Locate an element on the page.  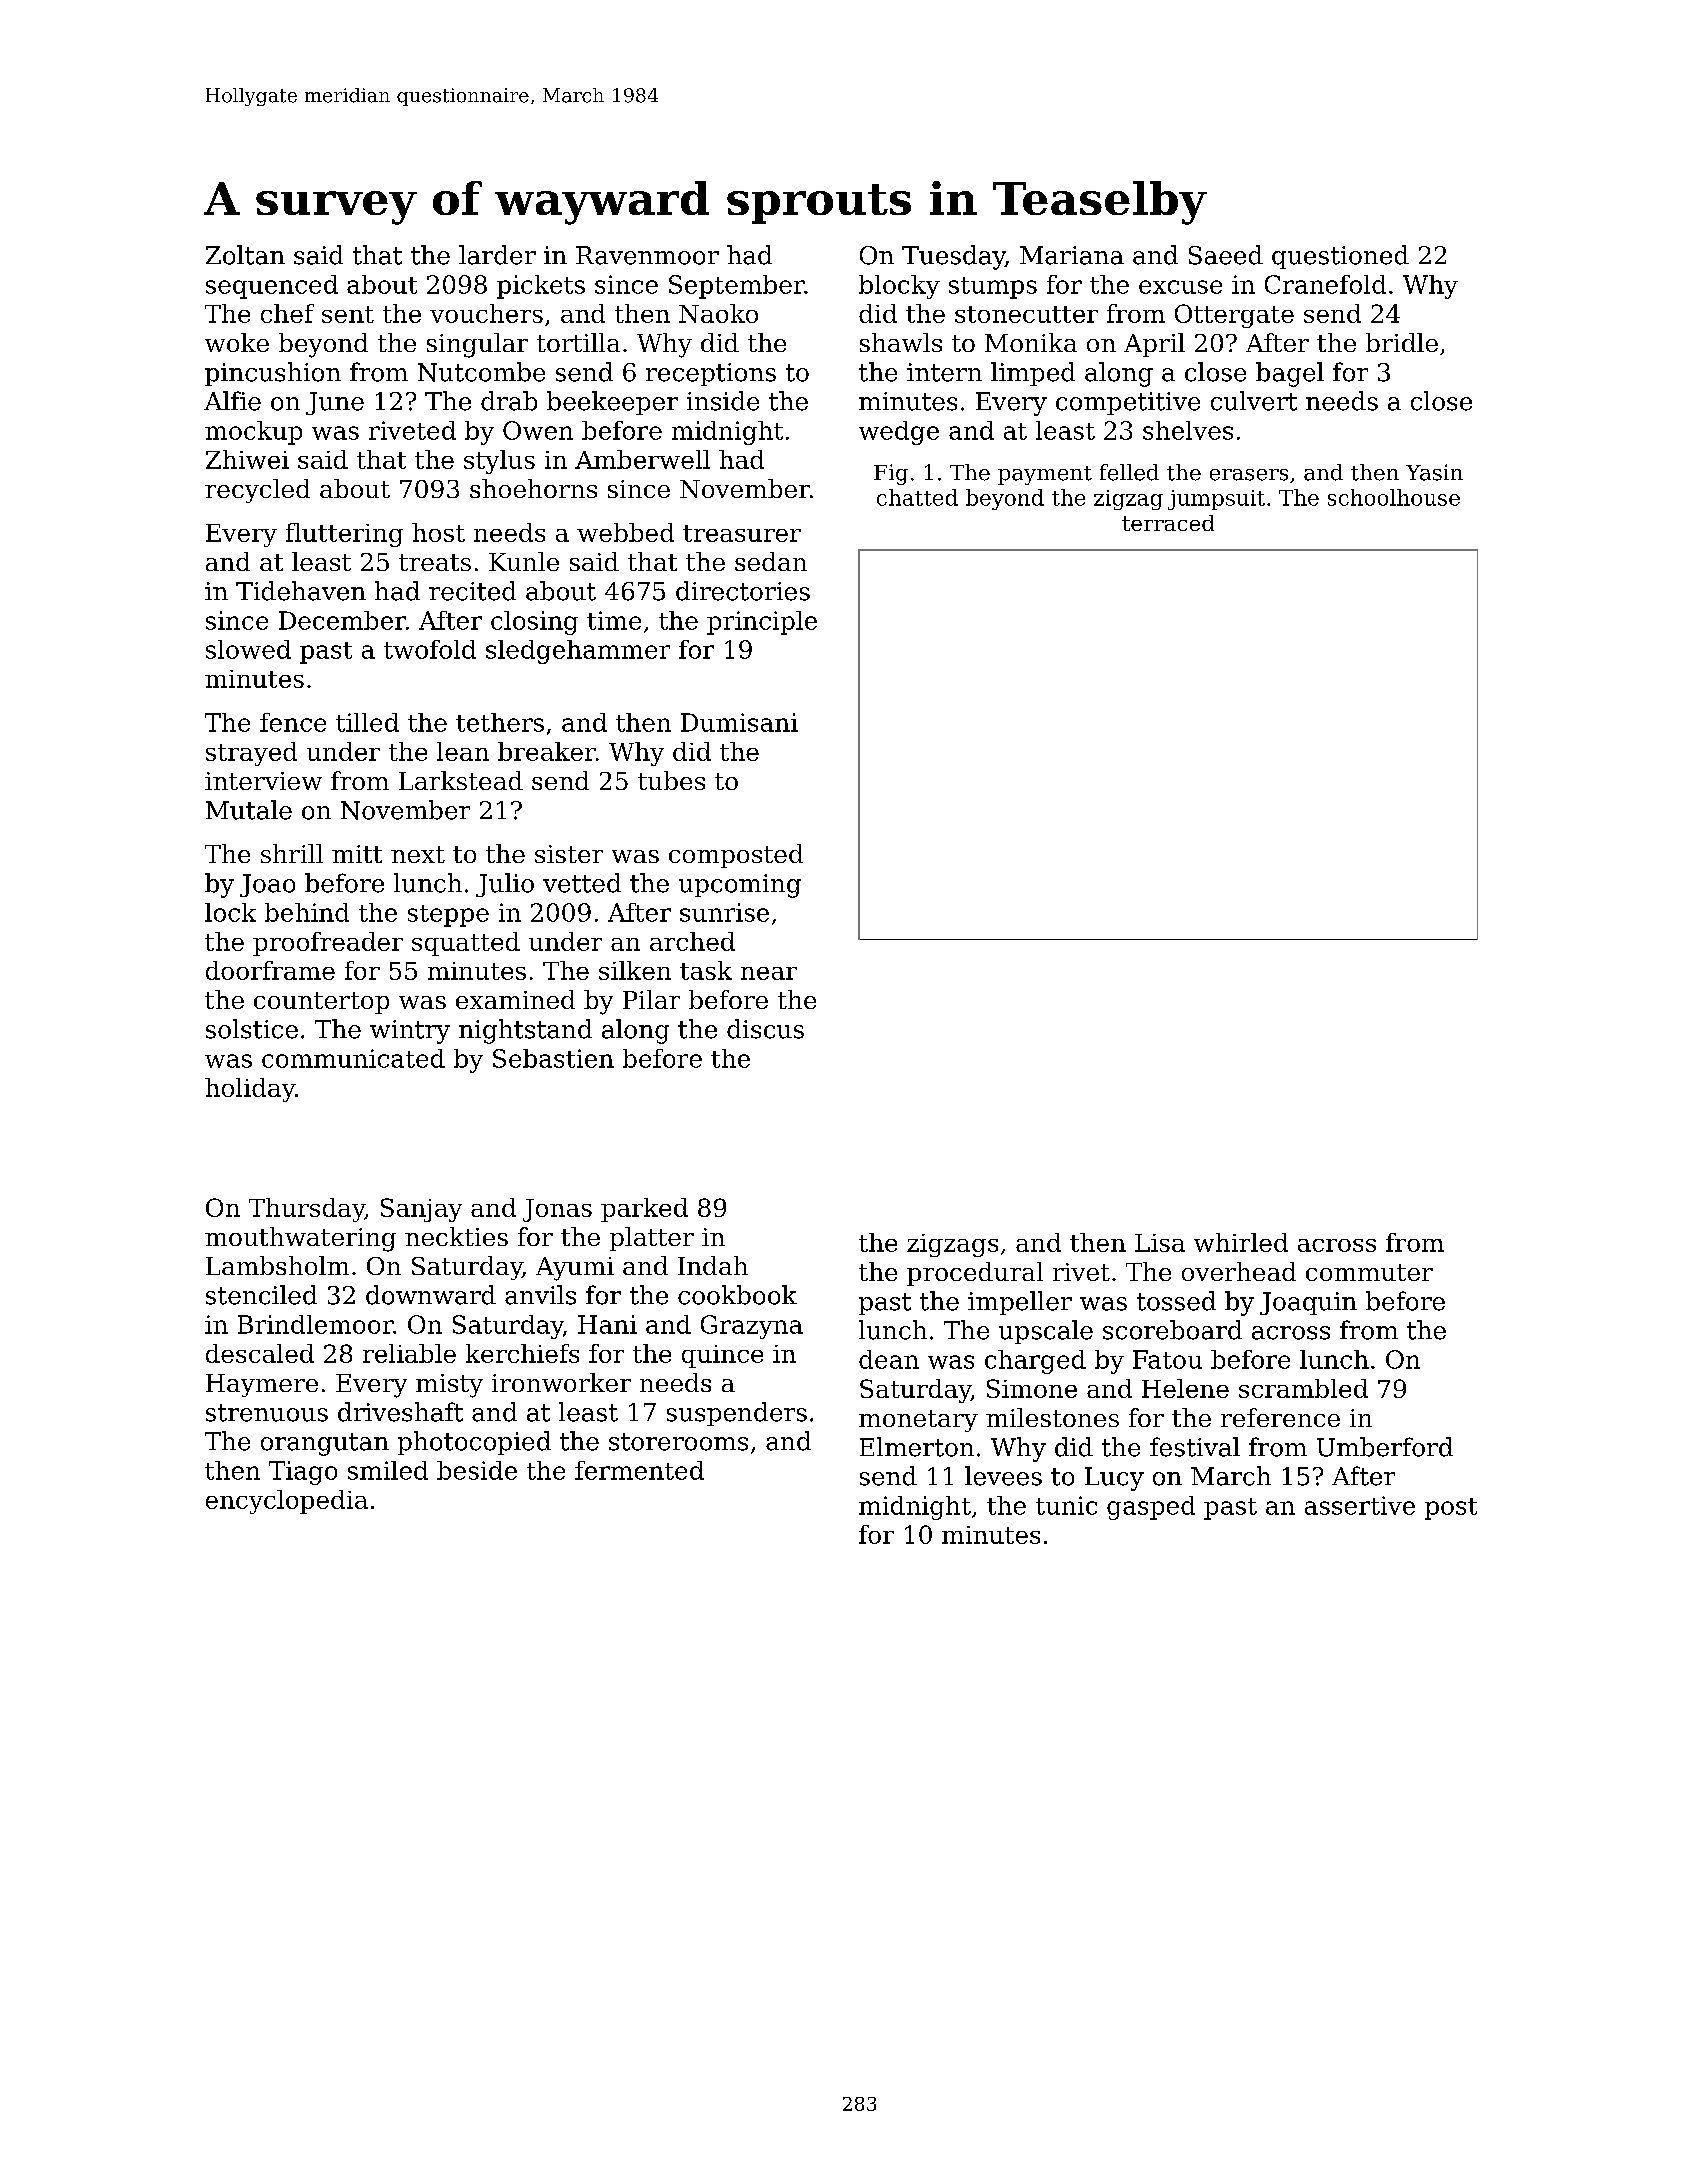
Cranefold is located at coordinates (1325, 284).
